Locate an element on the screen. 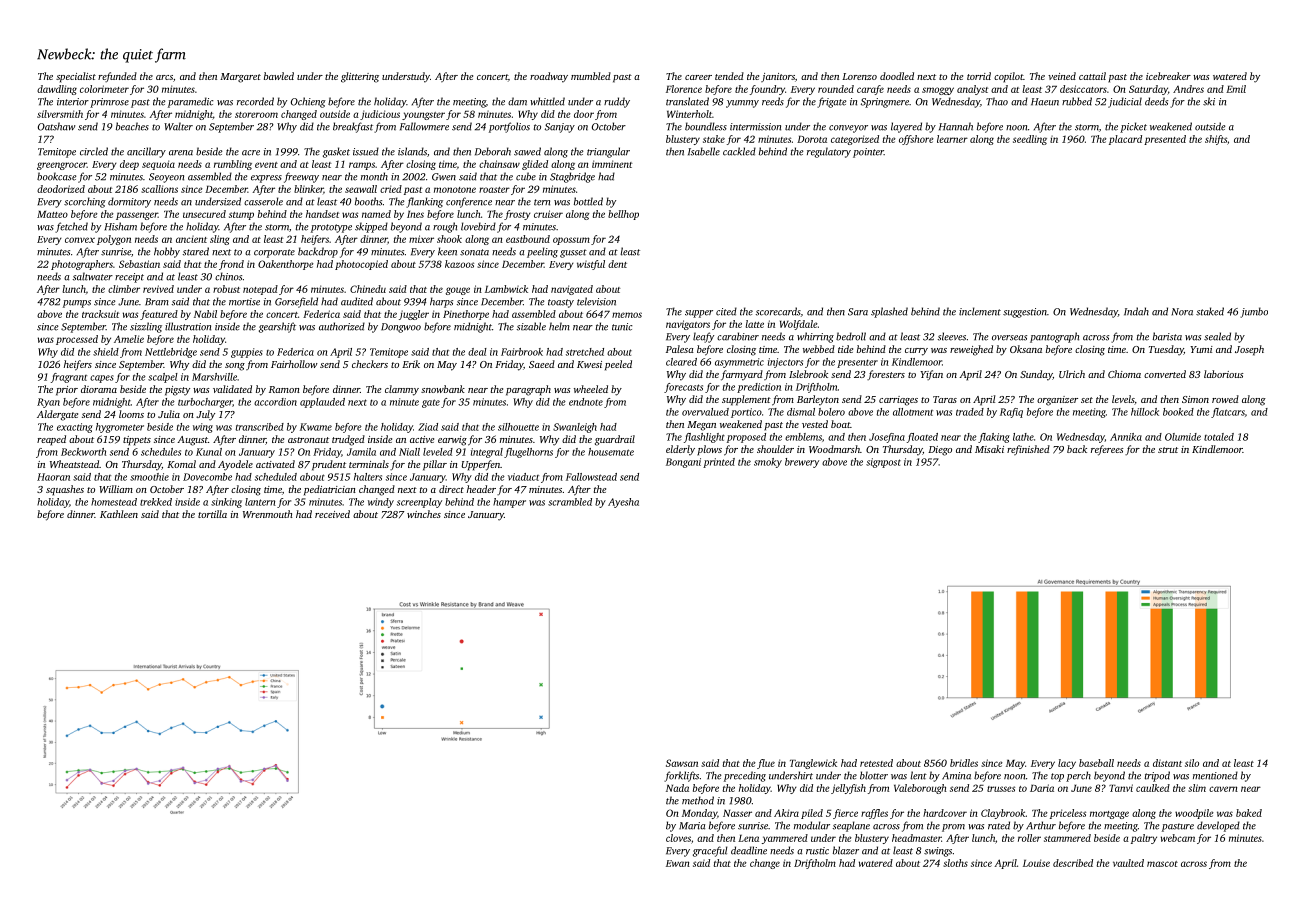 The image size is (1308, 924). Kathleen is located at coordinates (119, 514).
